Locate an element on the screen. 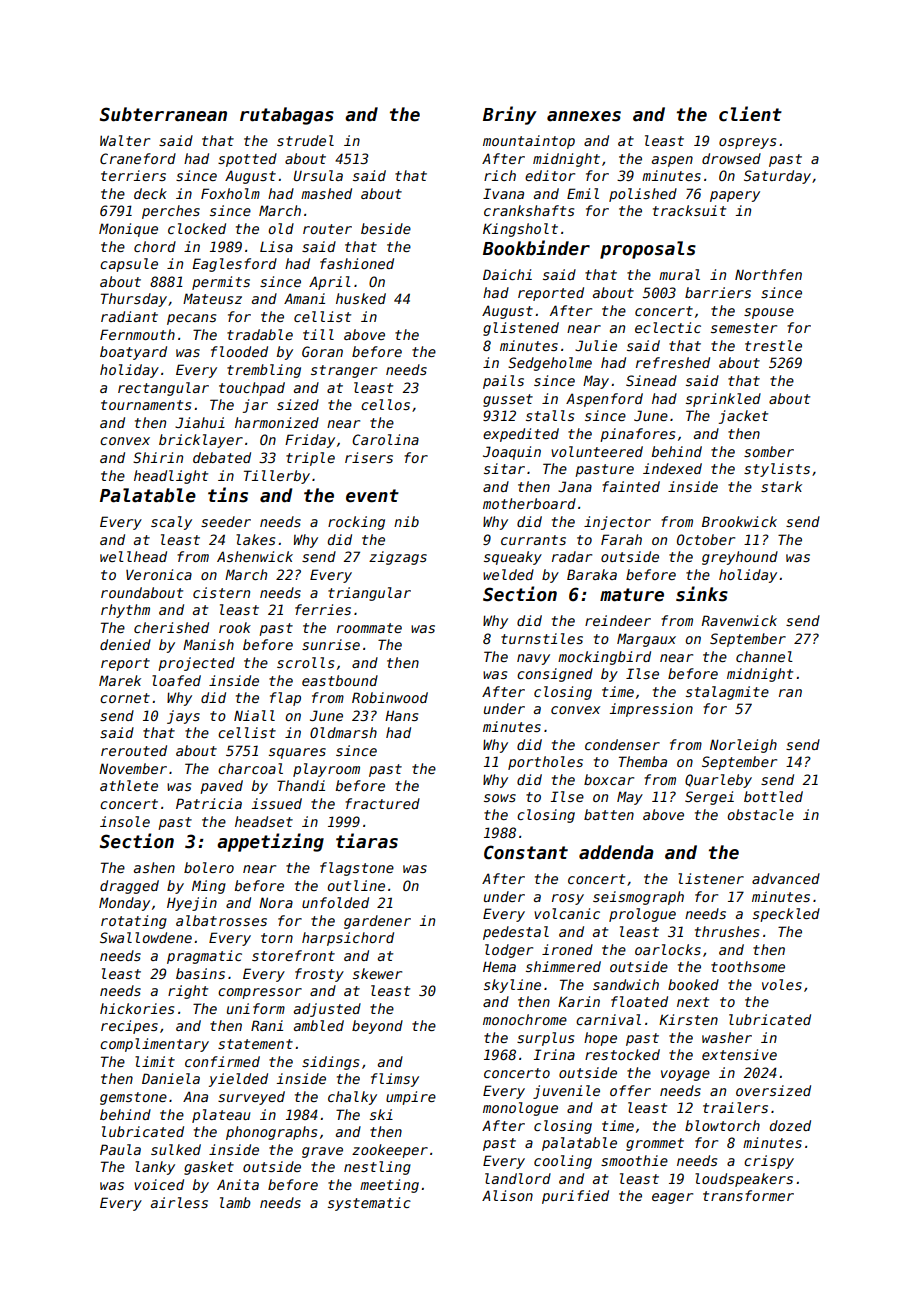 The height and width of the screenshot is (1308, 924). cooling is located at coordinates (563, 1162).
